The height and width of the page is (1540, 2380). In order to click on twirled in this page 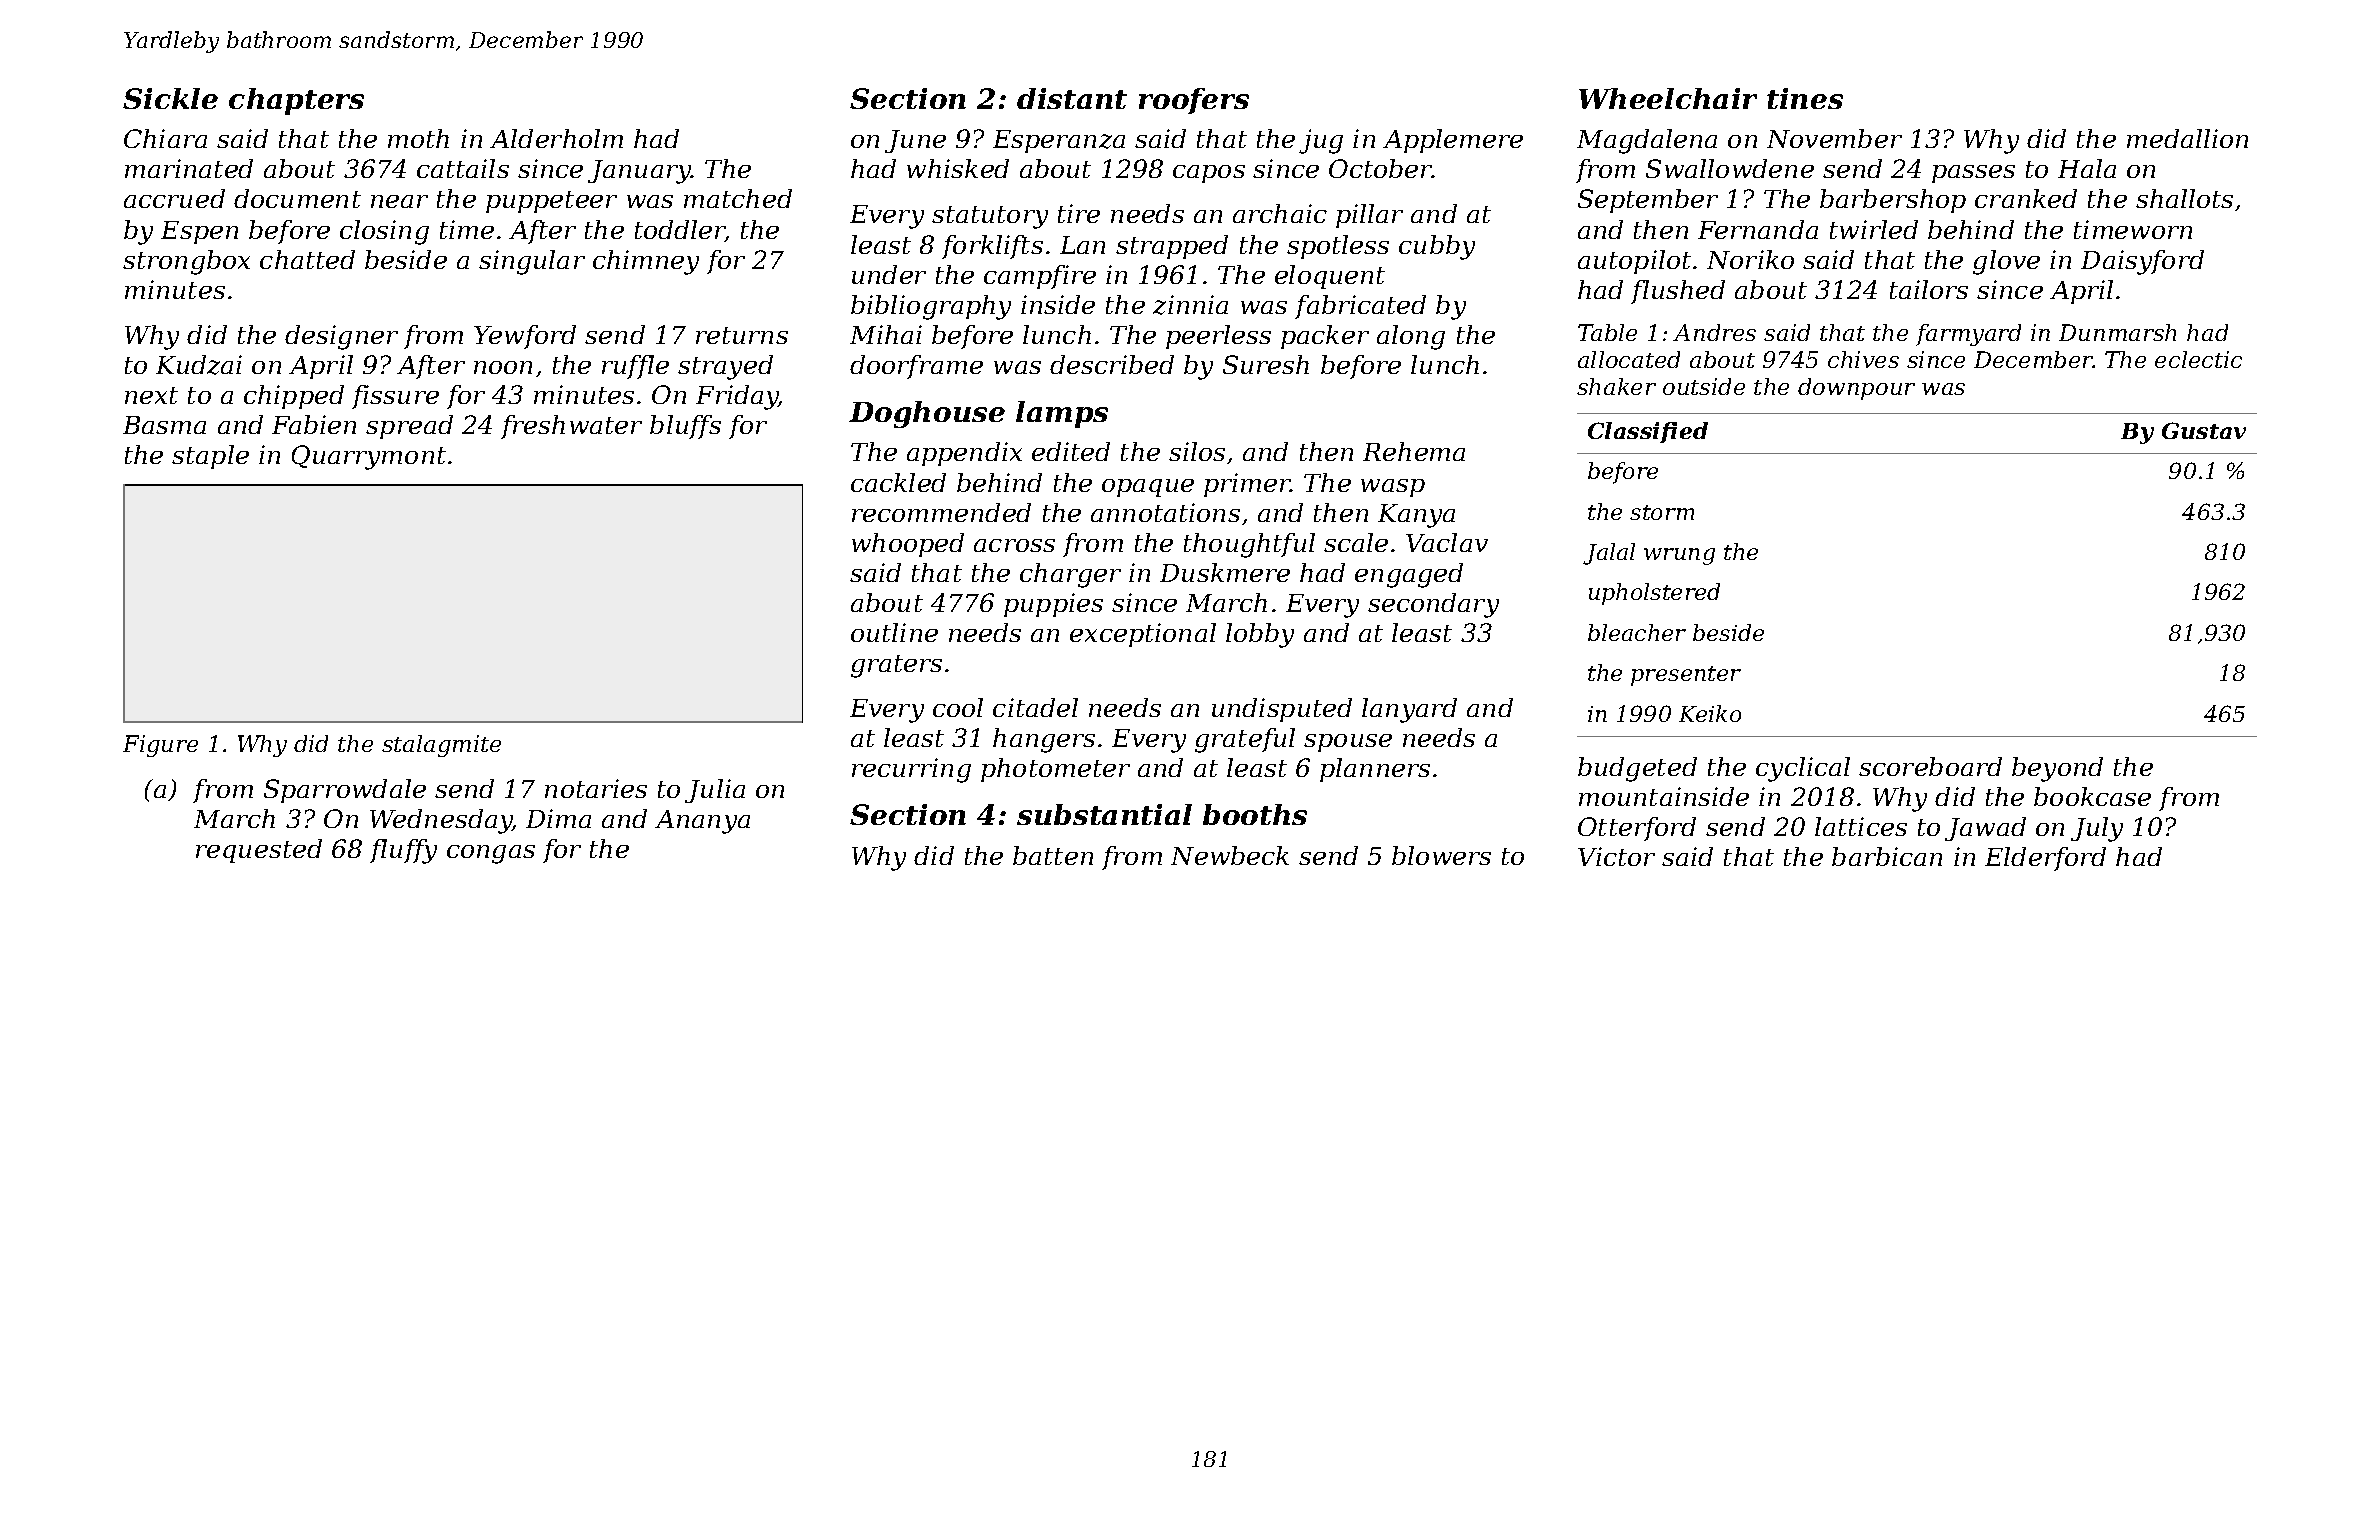, I will do `click(1874, 229)`.
